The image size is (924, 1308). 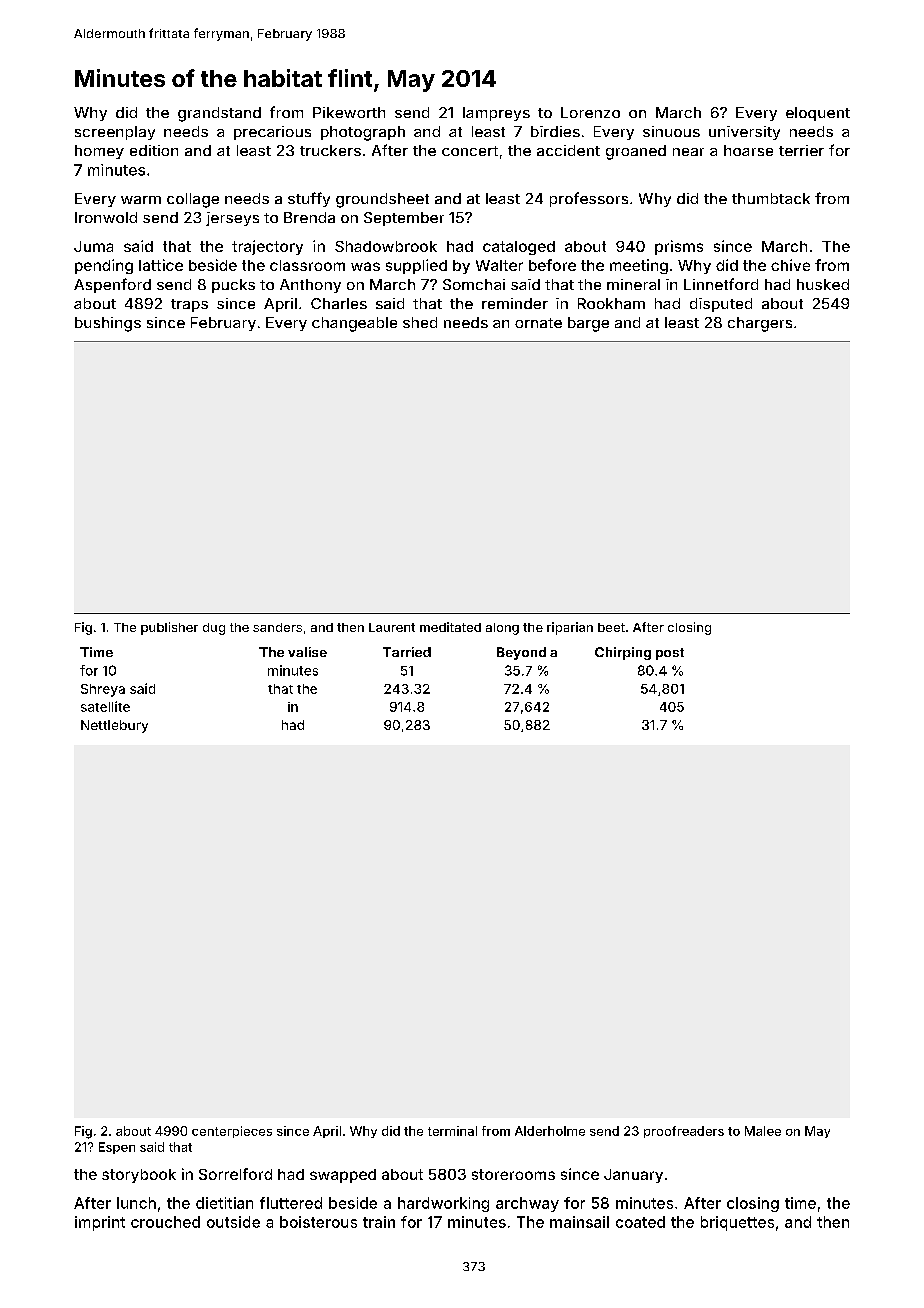 What do you see at coordinates (232, 1132) in the page?
I see `centerpieces` at bounding box center [232, 1132].
